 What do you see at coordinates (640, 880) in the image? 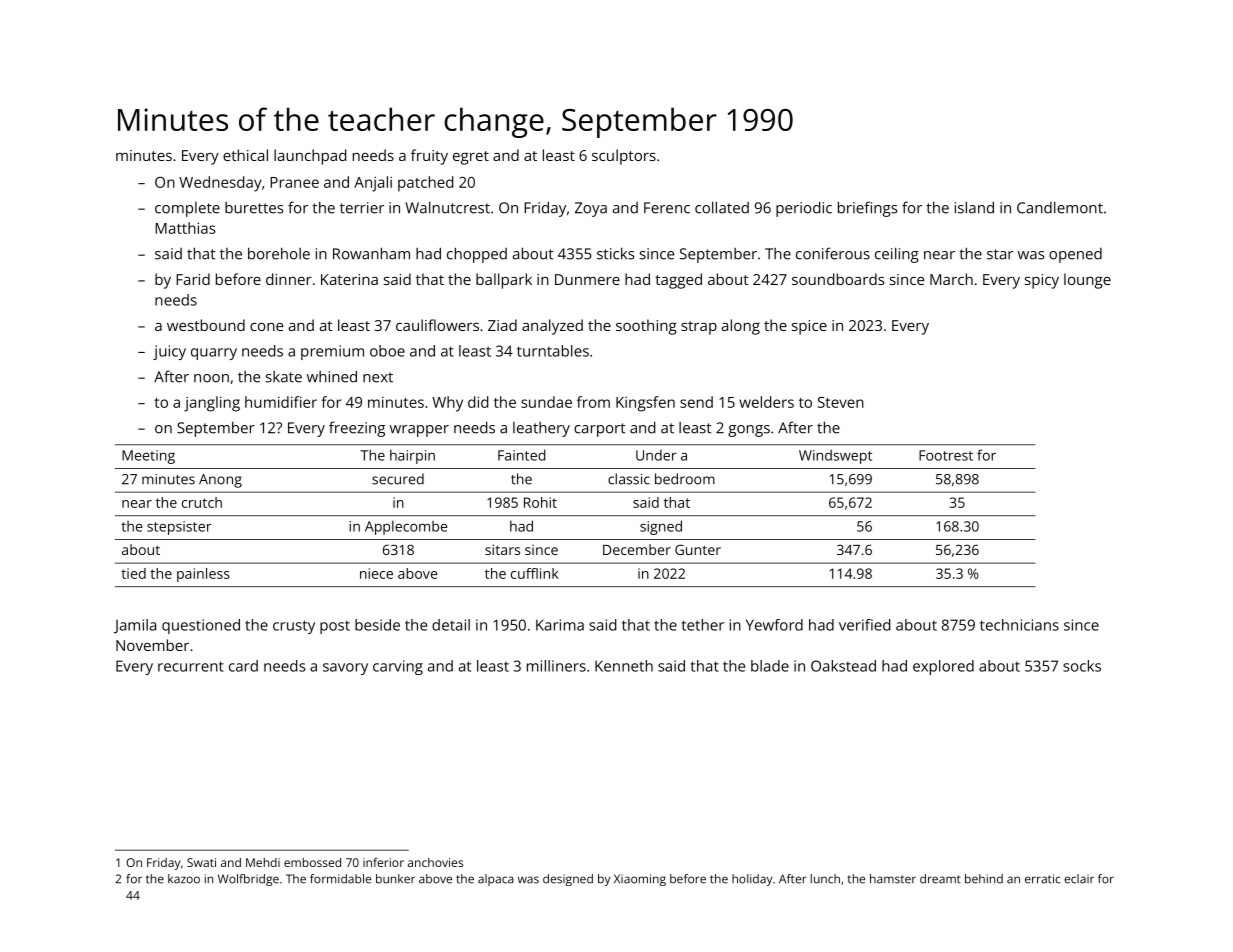
I see `Xiaoming` at bounding box center [640, 880].
